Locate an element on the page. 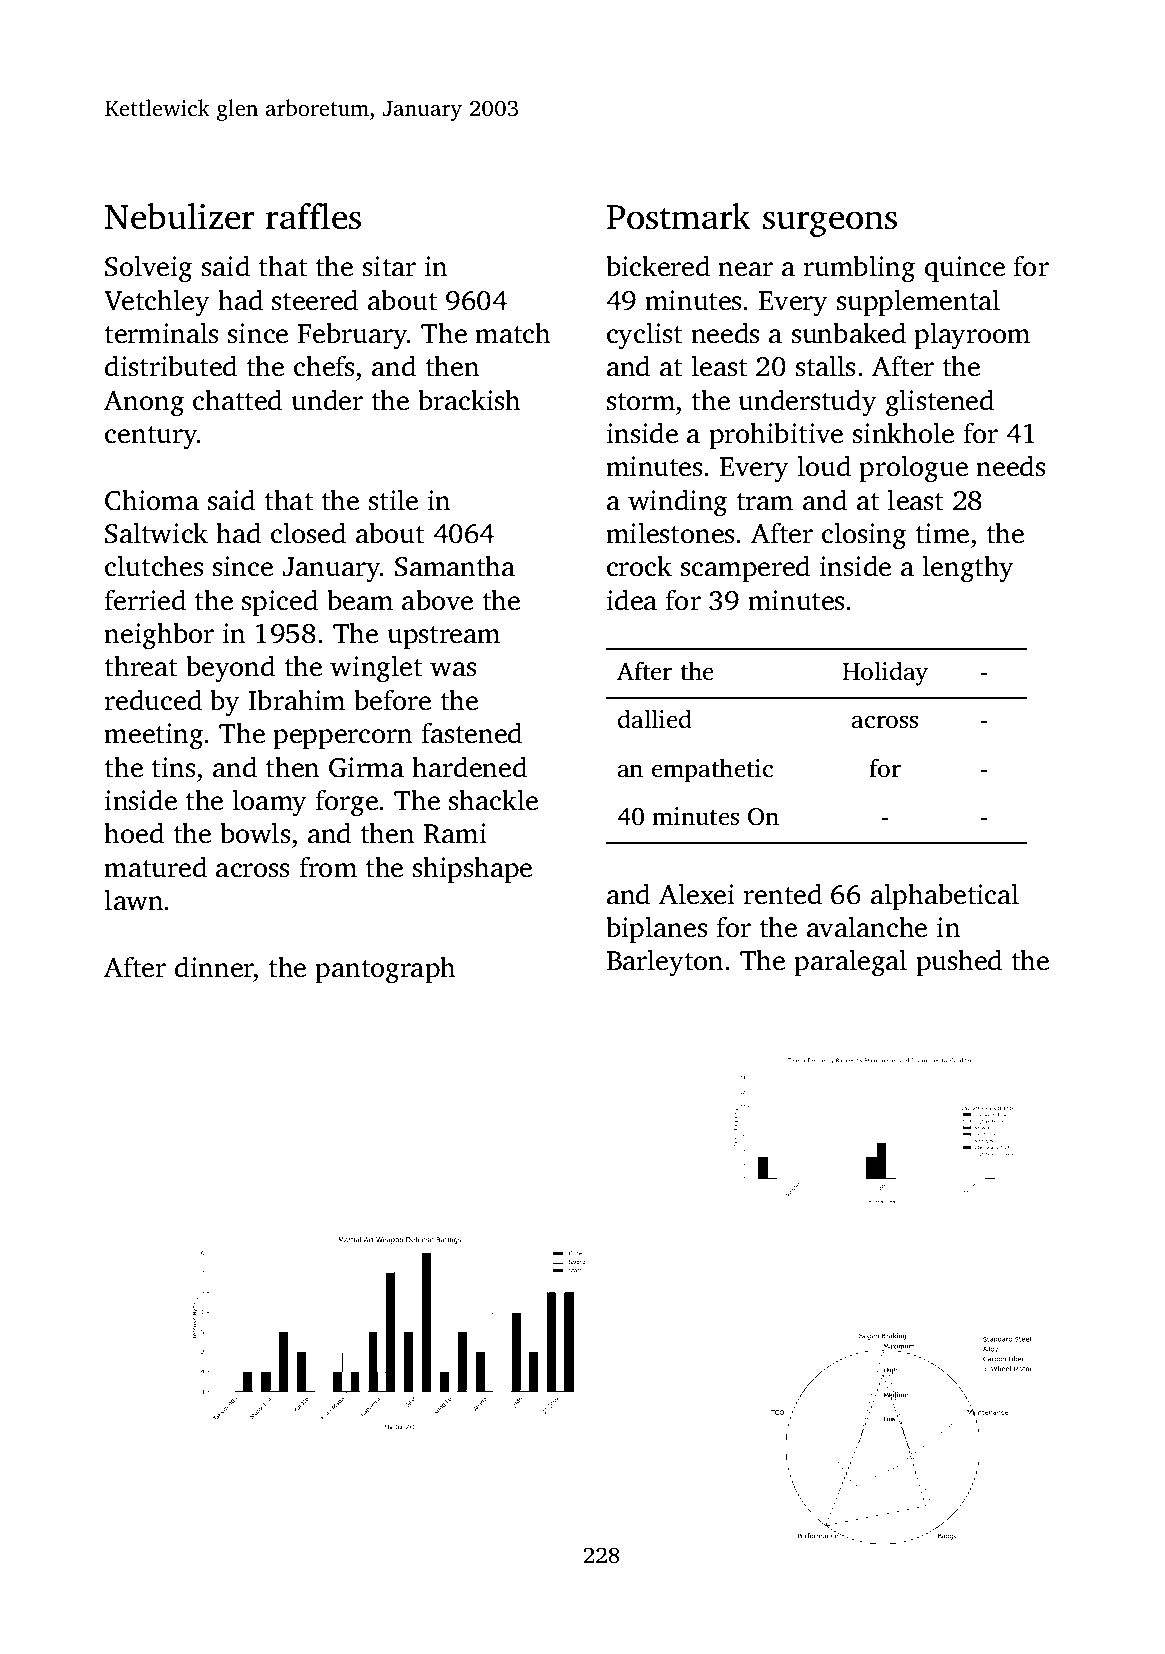 The height and width of the document is (1654, 1165). raffles is located at coordinates (313, 216).
